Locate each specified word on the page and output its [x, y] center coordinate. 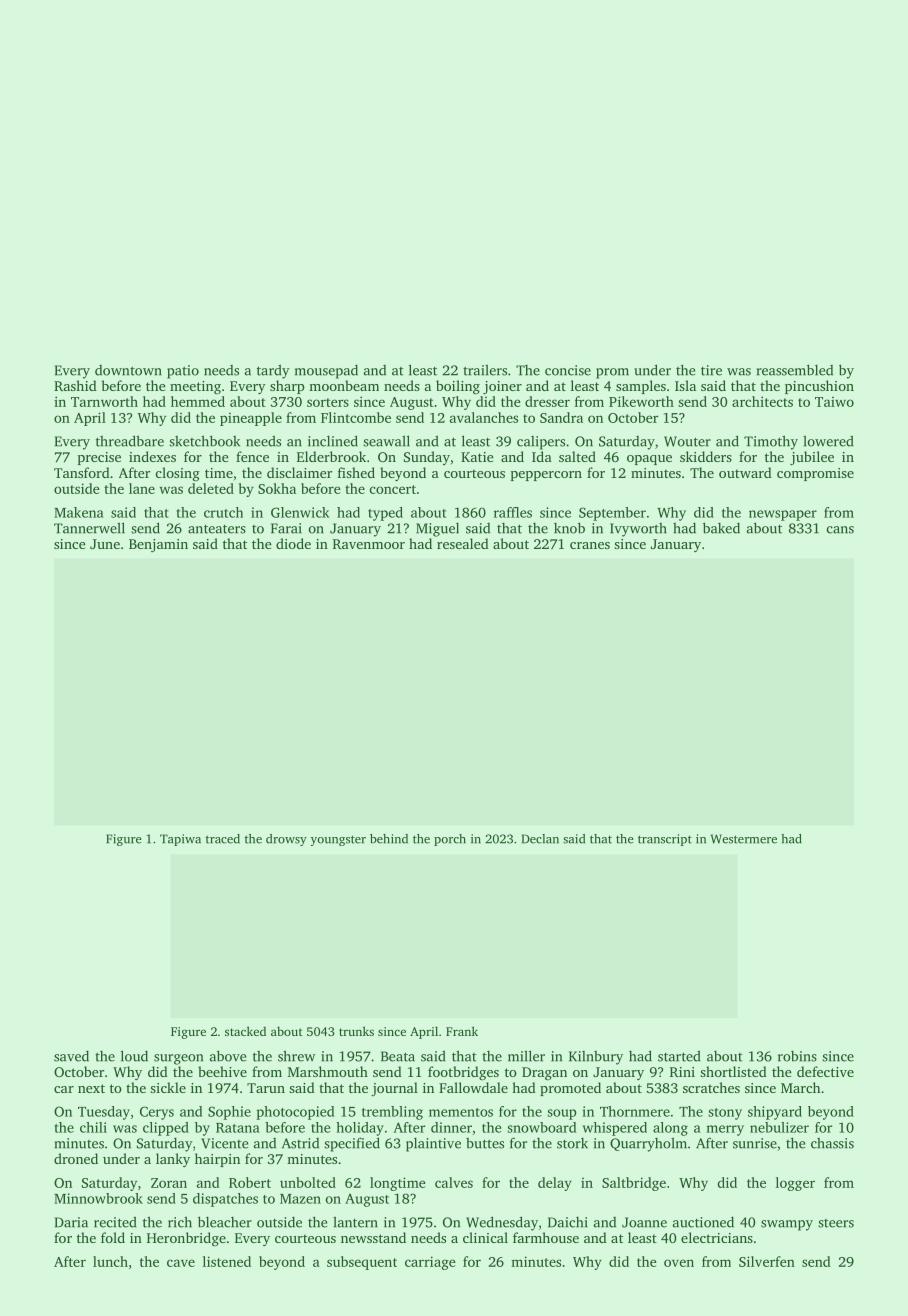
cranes [590, 545]
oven [679, 1263]
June [105, 544]
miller [526, 1056]
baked [721, 528]
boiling [458, 387]
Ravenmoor [369, 544]
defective [825, 1071]
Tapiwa [180, 840]
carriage [430, 1263]
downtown [128, 370]
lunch [110, 1261]
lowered [828, 441]
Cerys [157, 1113]
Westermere [744, 839]
